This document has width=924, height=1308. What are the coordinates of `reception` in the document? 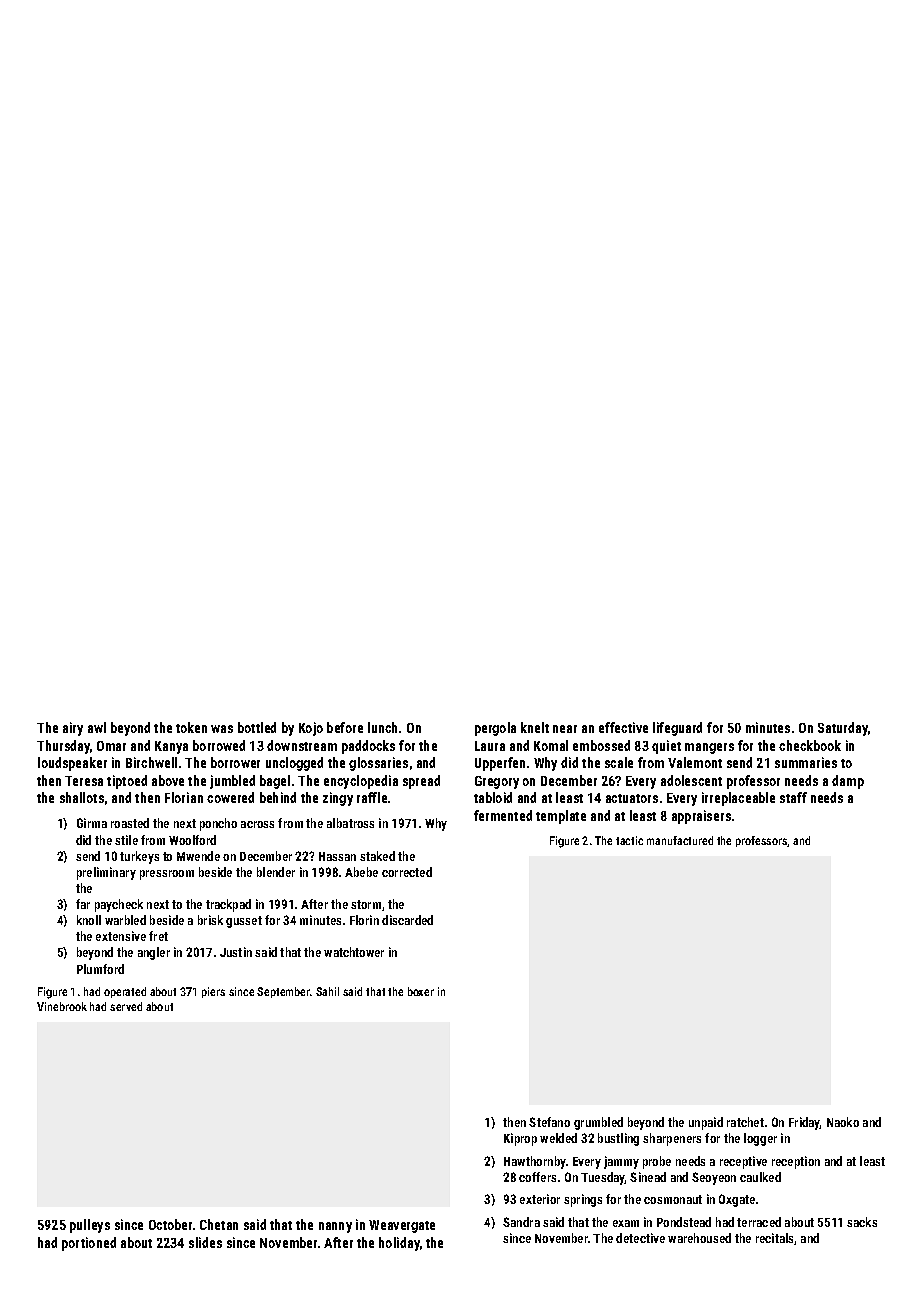 It's located at (796, 1162).
